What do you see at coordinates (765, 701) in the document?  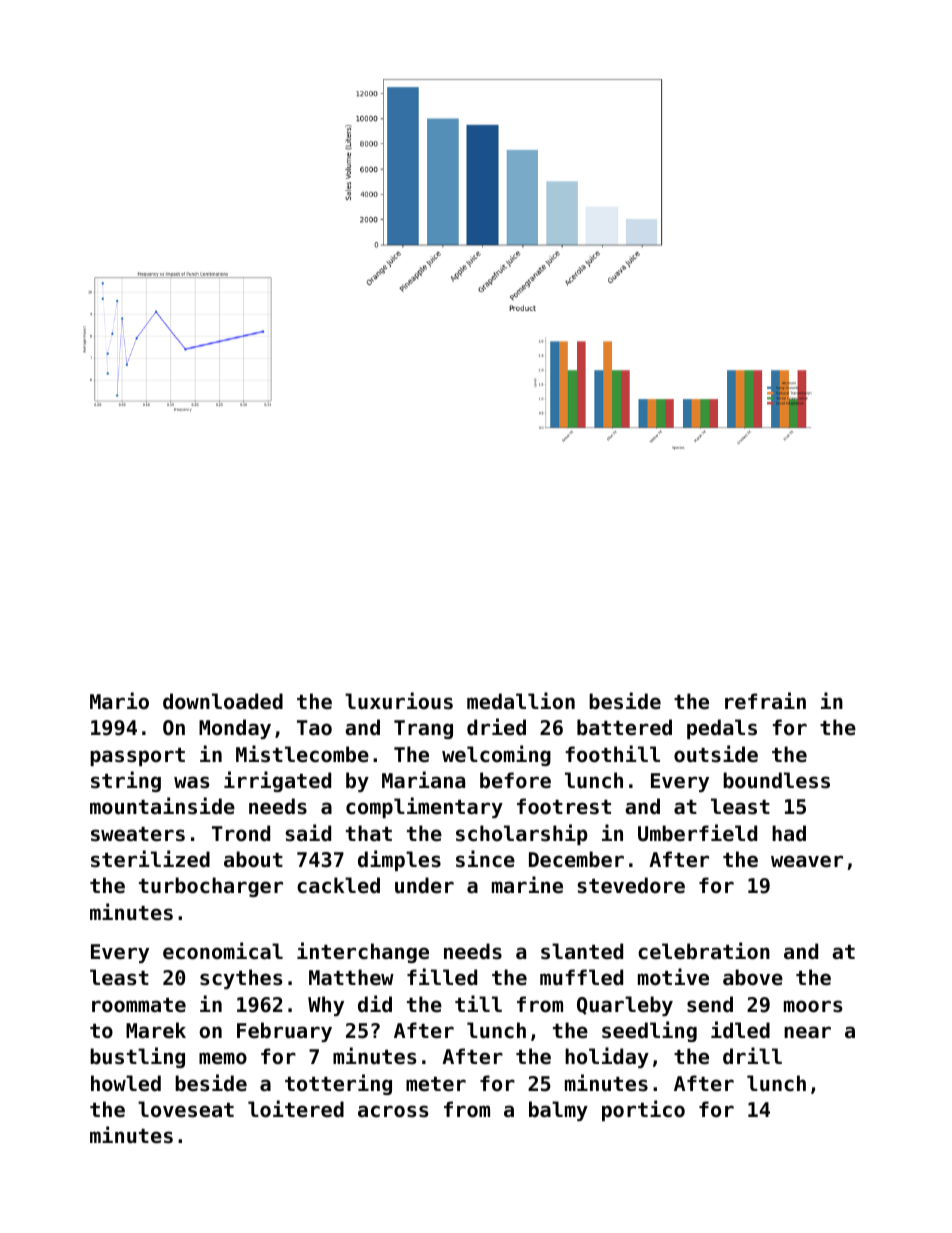 I see `refrain` at bounding box center [765, 701].
